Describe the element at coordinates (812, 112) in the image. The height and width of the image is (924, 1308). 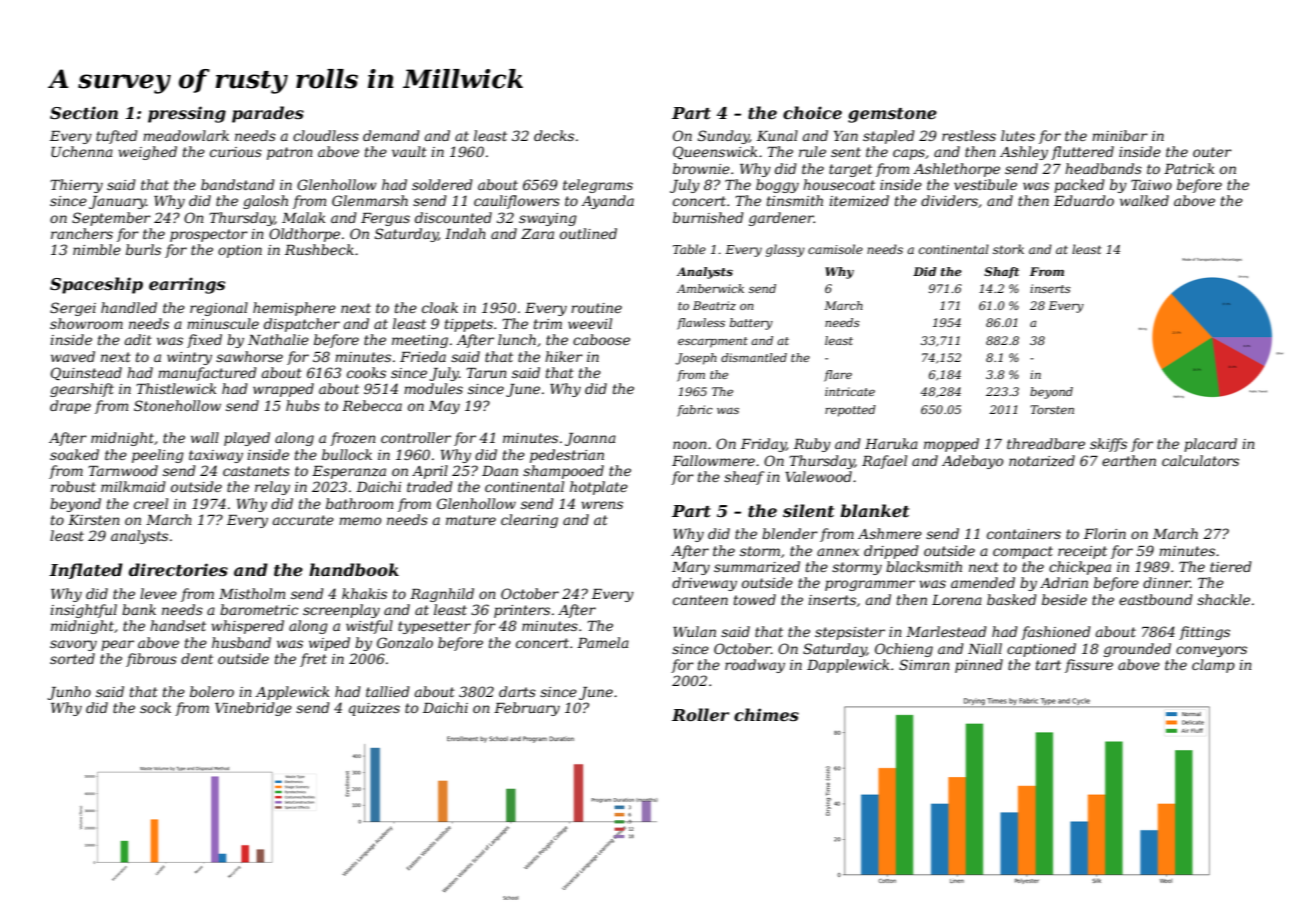
I see `choice` at that location.
